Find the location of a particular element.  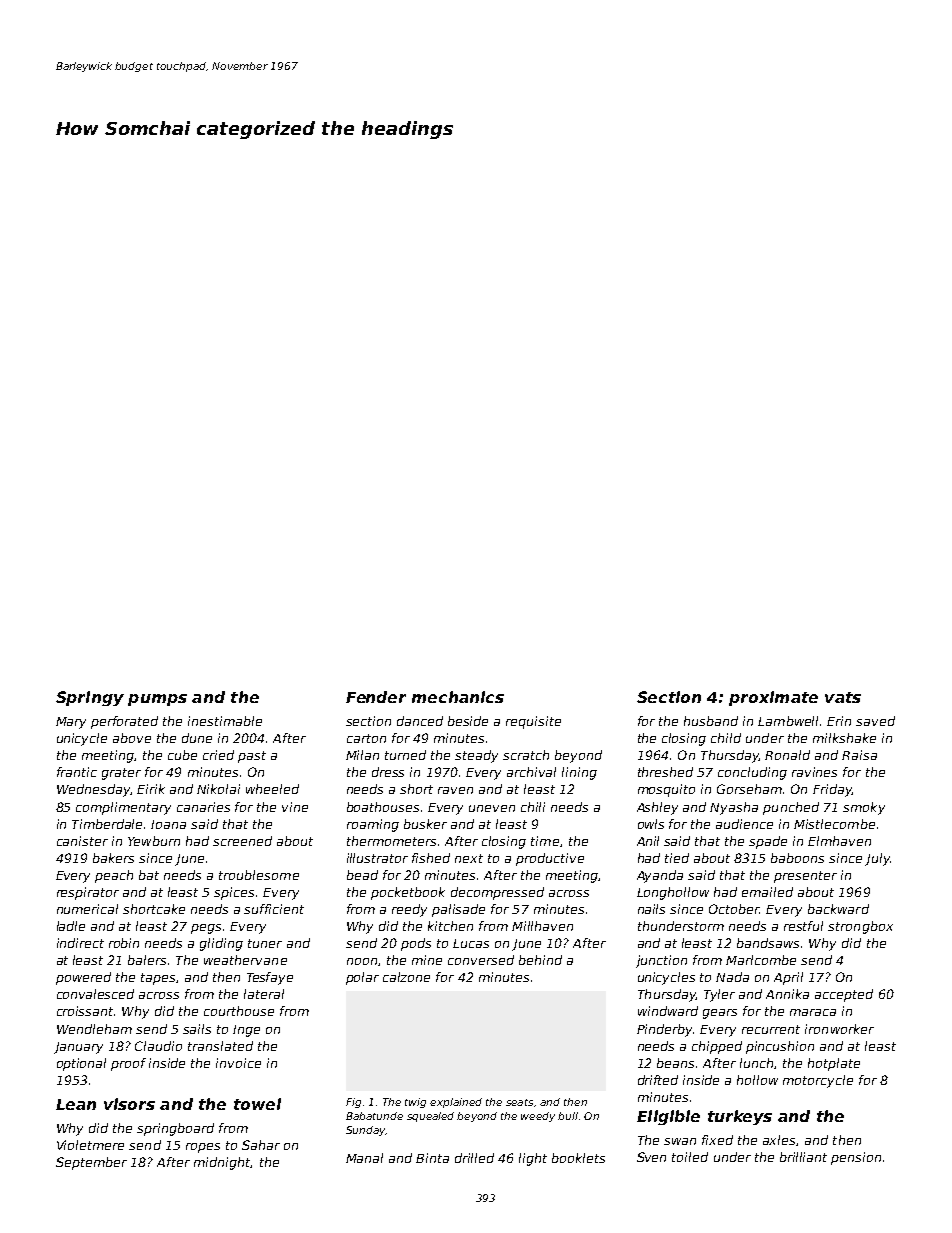

bead is located at coordinates (362, 875).
